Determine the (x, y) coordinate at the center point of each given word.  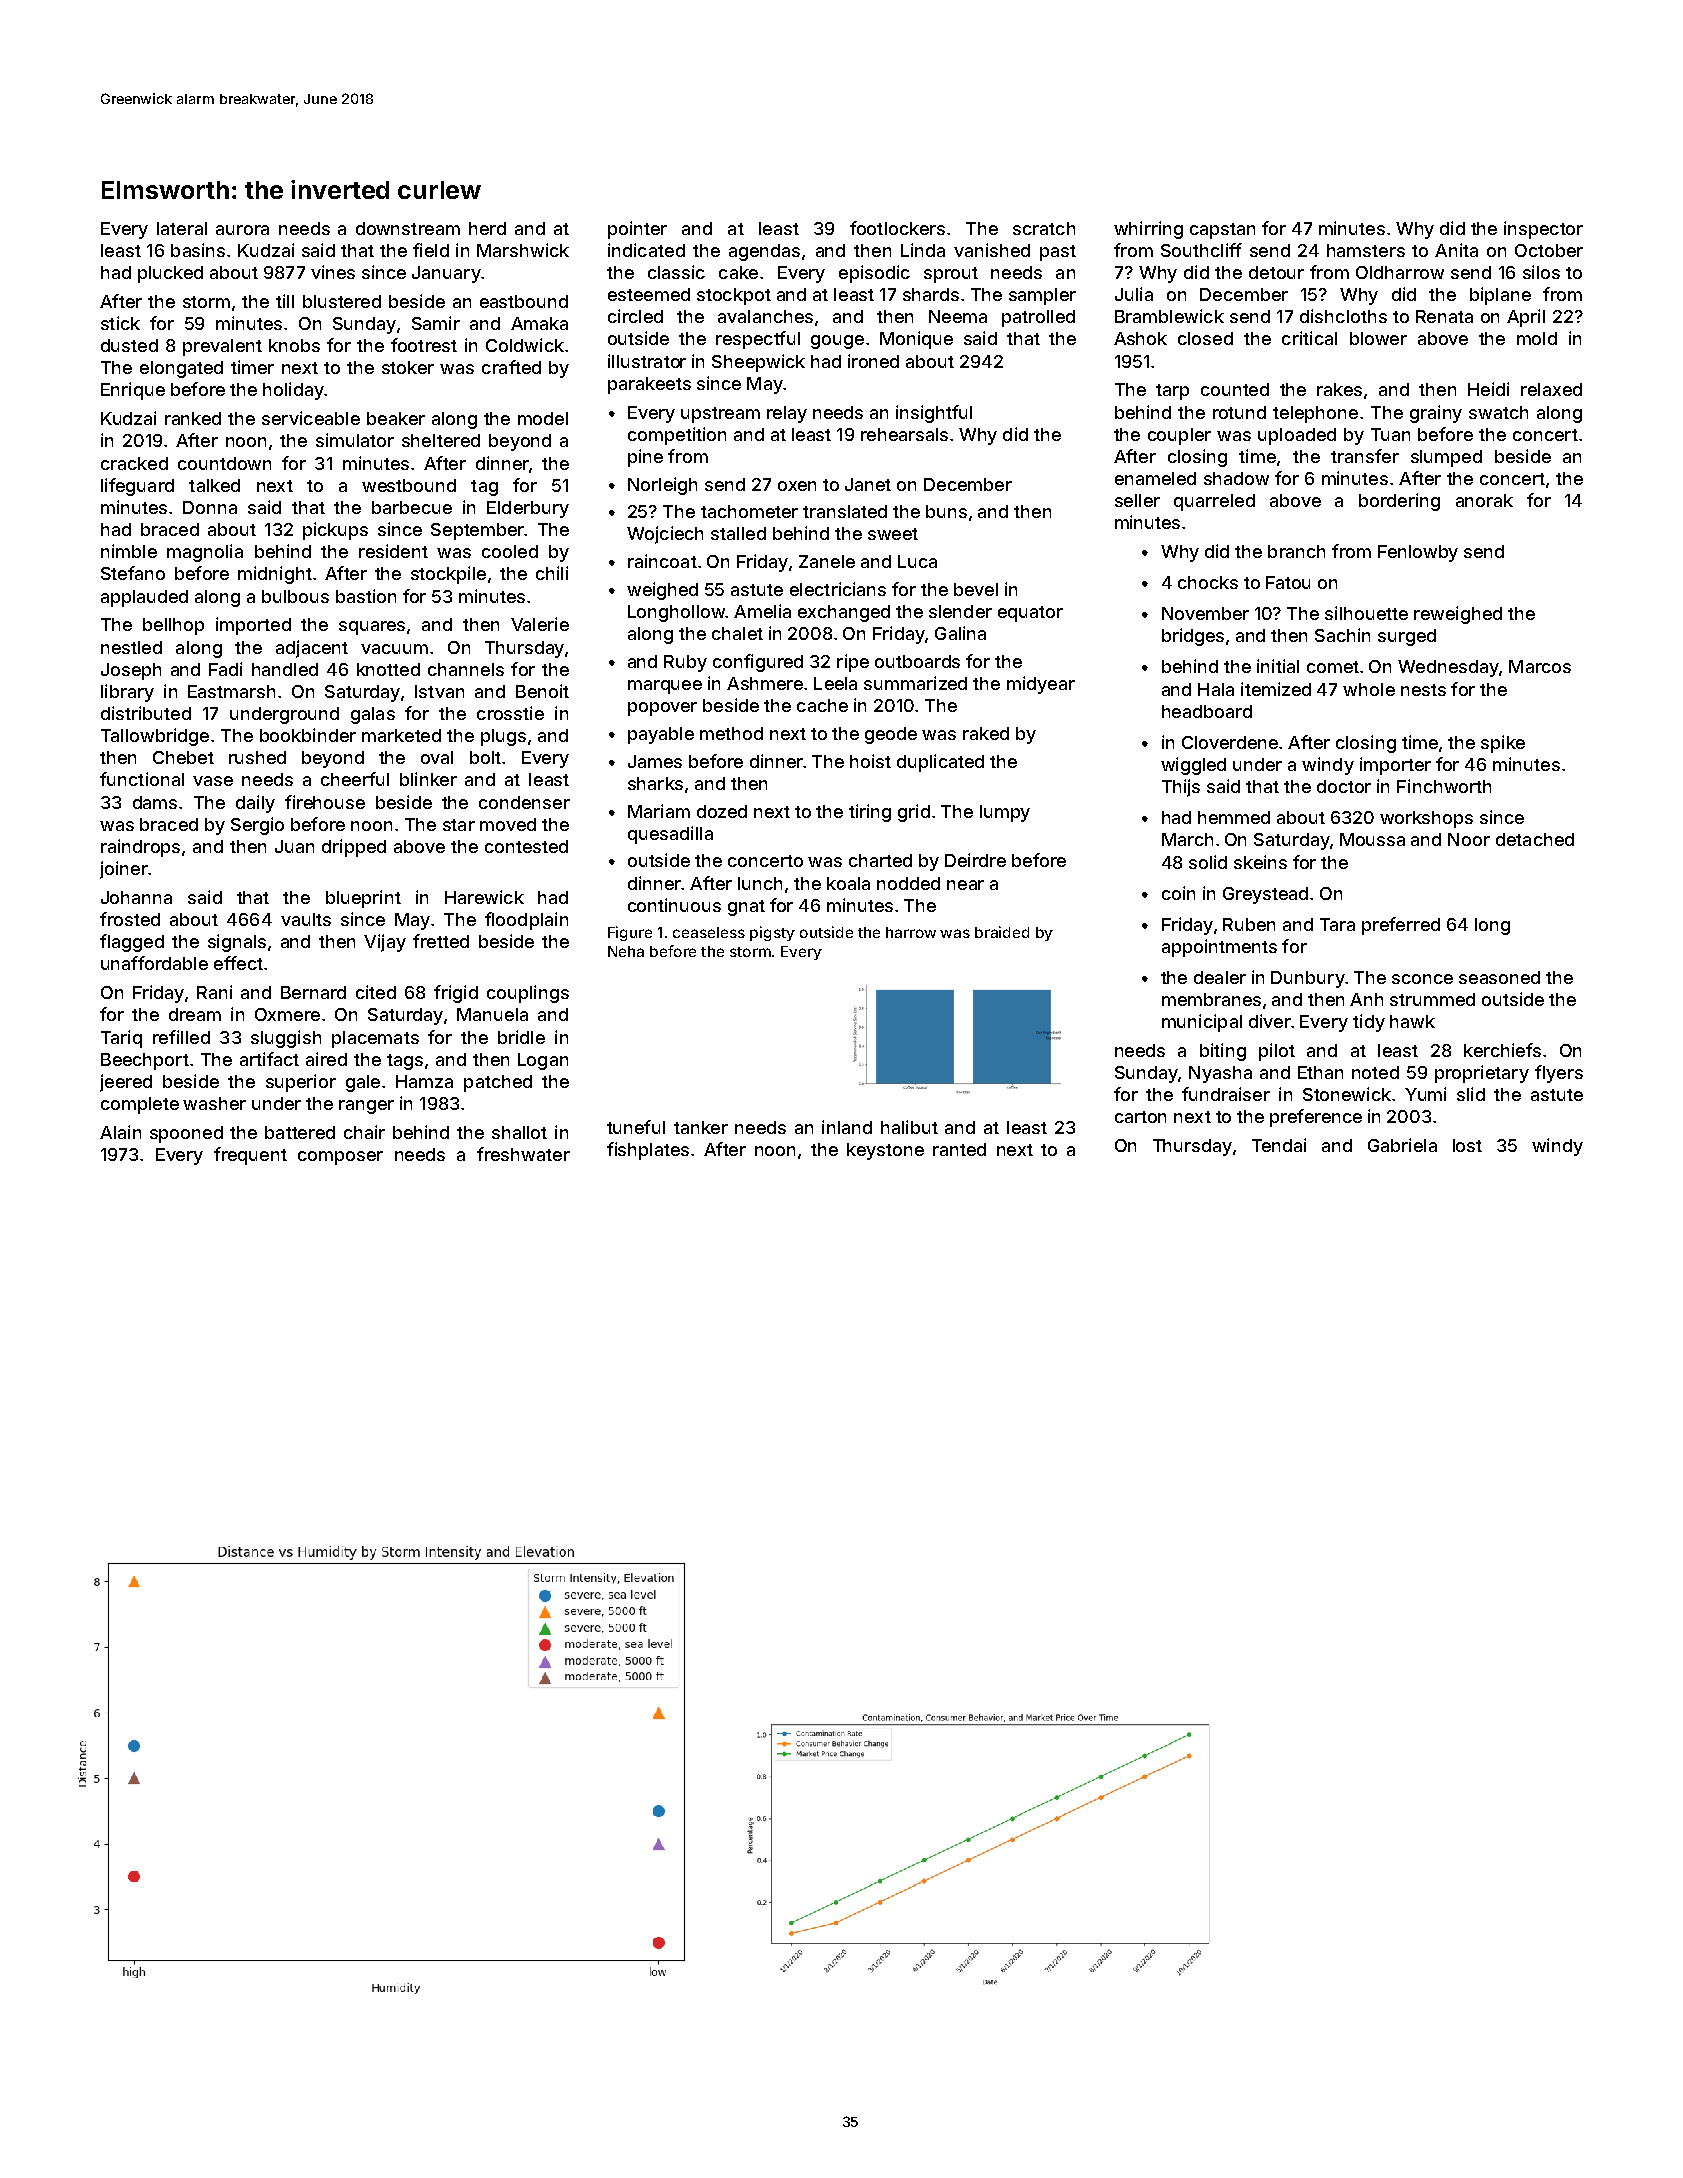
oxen (797, 486)
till (285, 301)
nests (1423, 690)
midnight (275, 575)
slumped (1446, 458)
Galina (960, 633)
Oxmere (287, 1014)
